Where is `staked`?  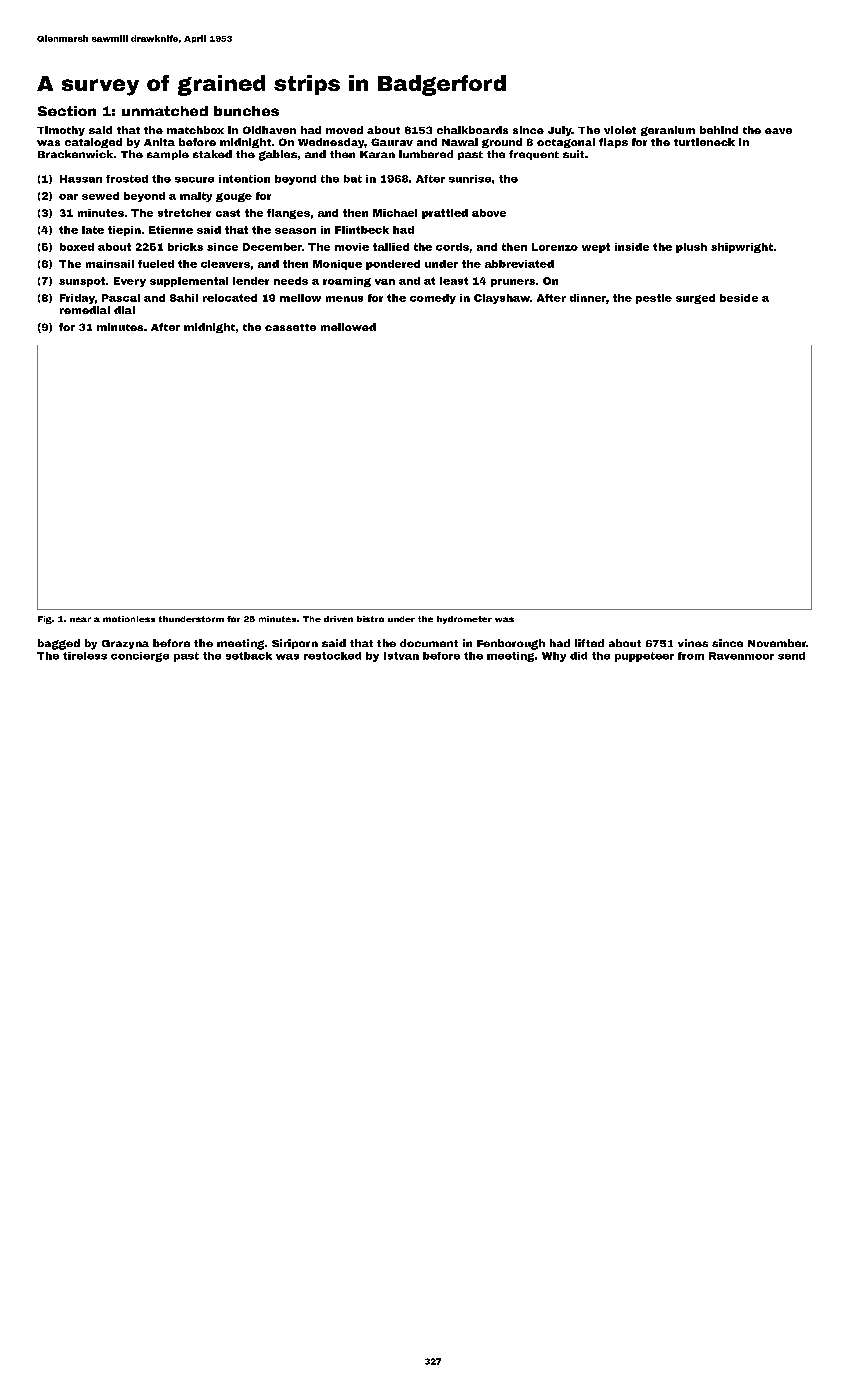
staked is located at coordinates (212, 154).
